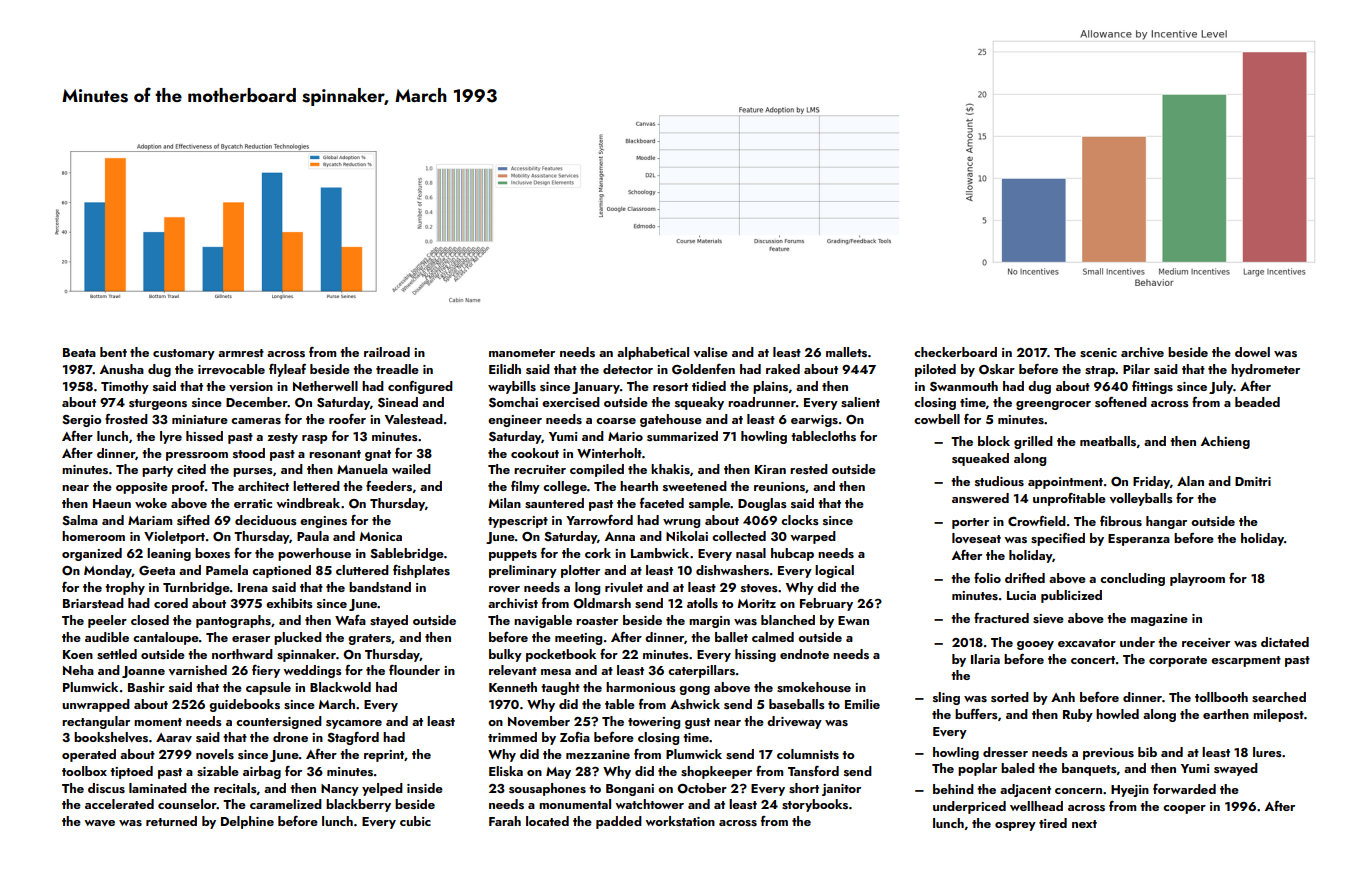 This screenshot has height=887, width=1372. I want to click on dowel, so click(1252, 352).
